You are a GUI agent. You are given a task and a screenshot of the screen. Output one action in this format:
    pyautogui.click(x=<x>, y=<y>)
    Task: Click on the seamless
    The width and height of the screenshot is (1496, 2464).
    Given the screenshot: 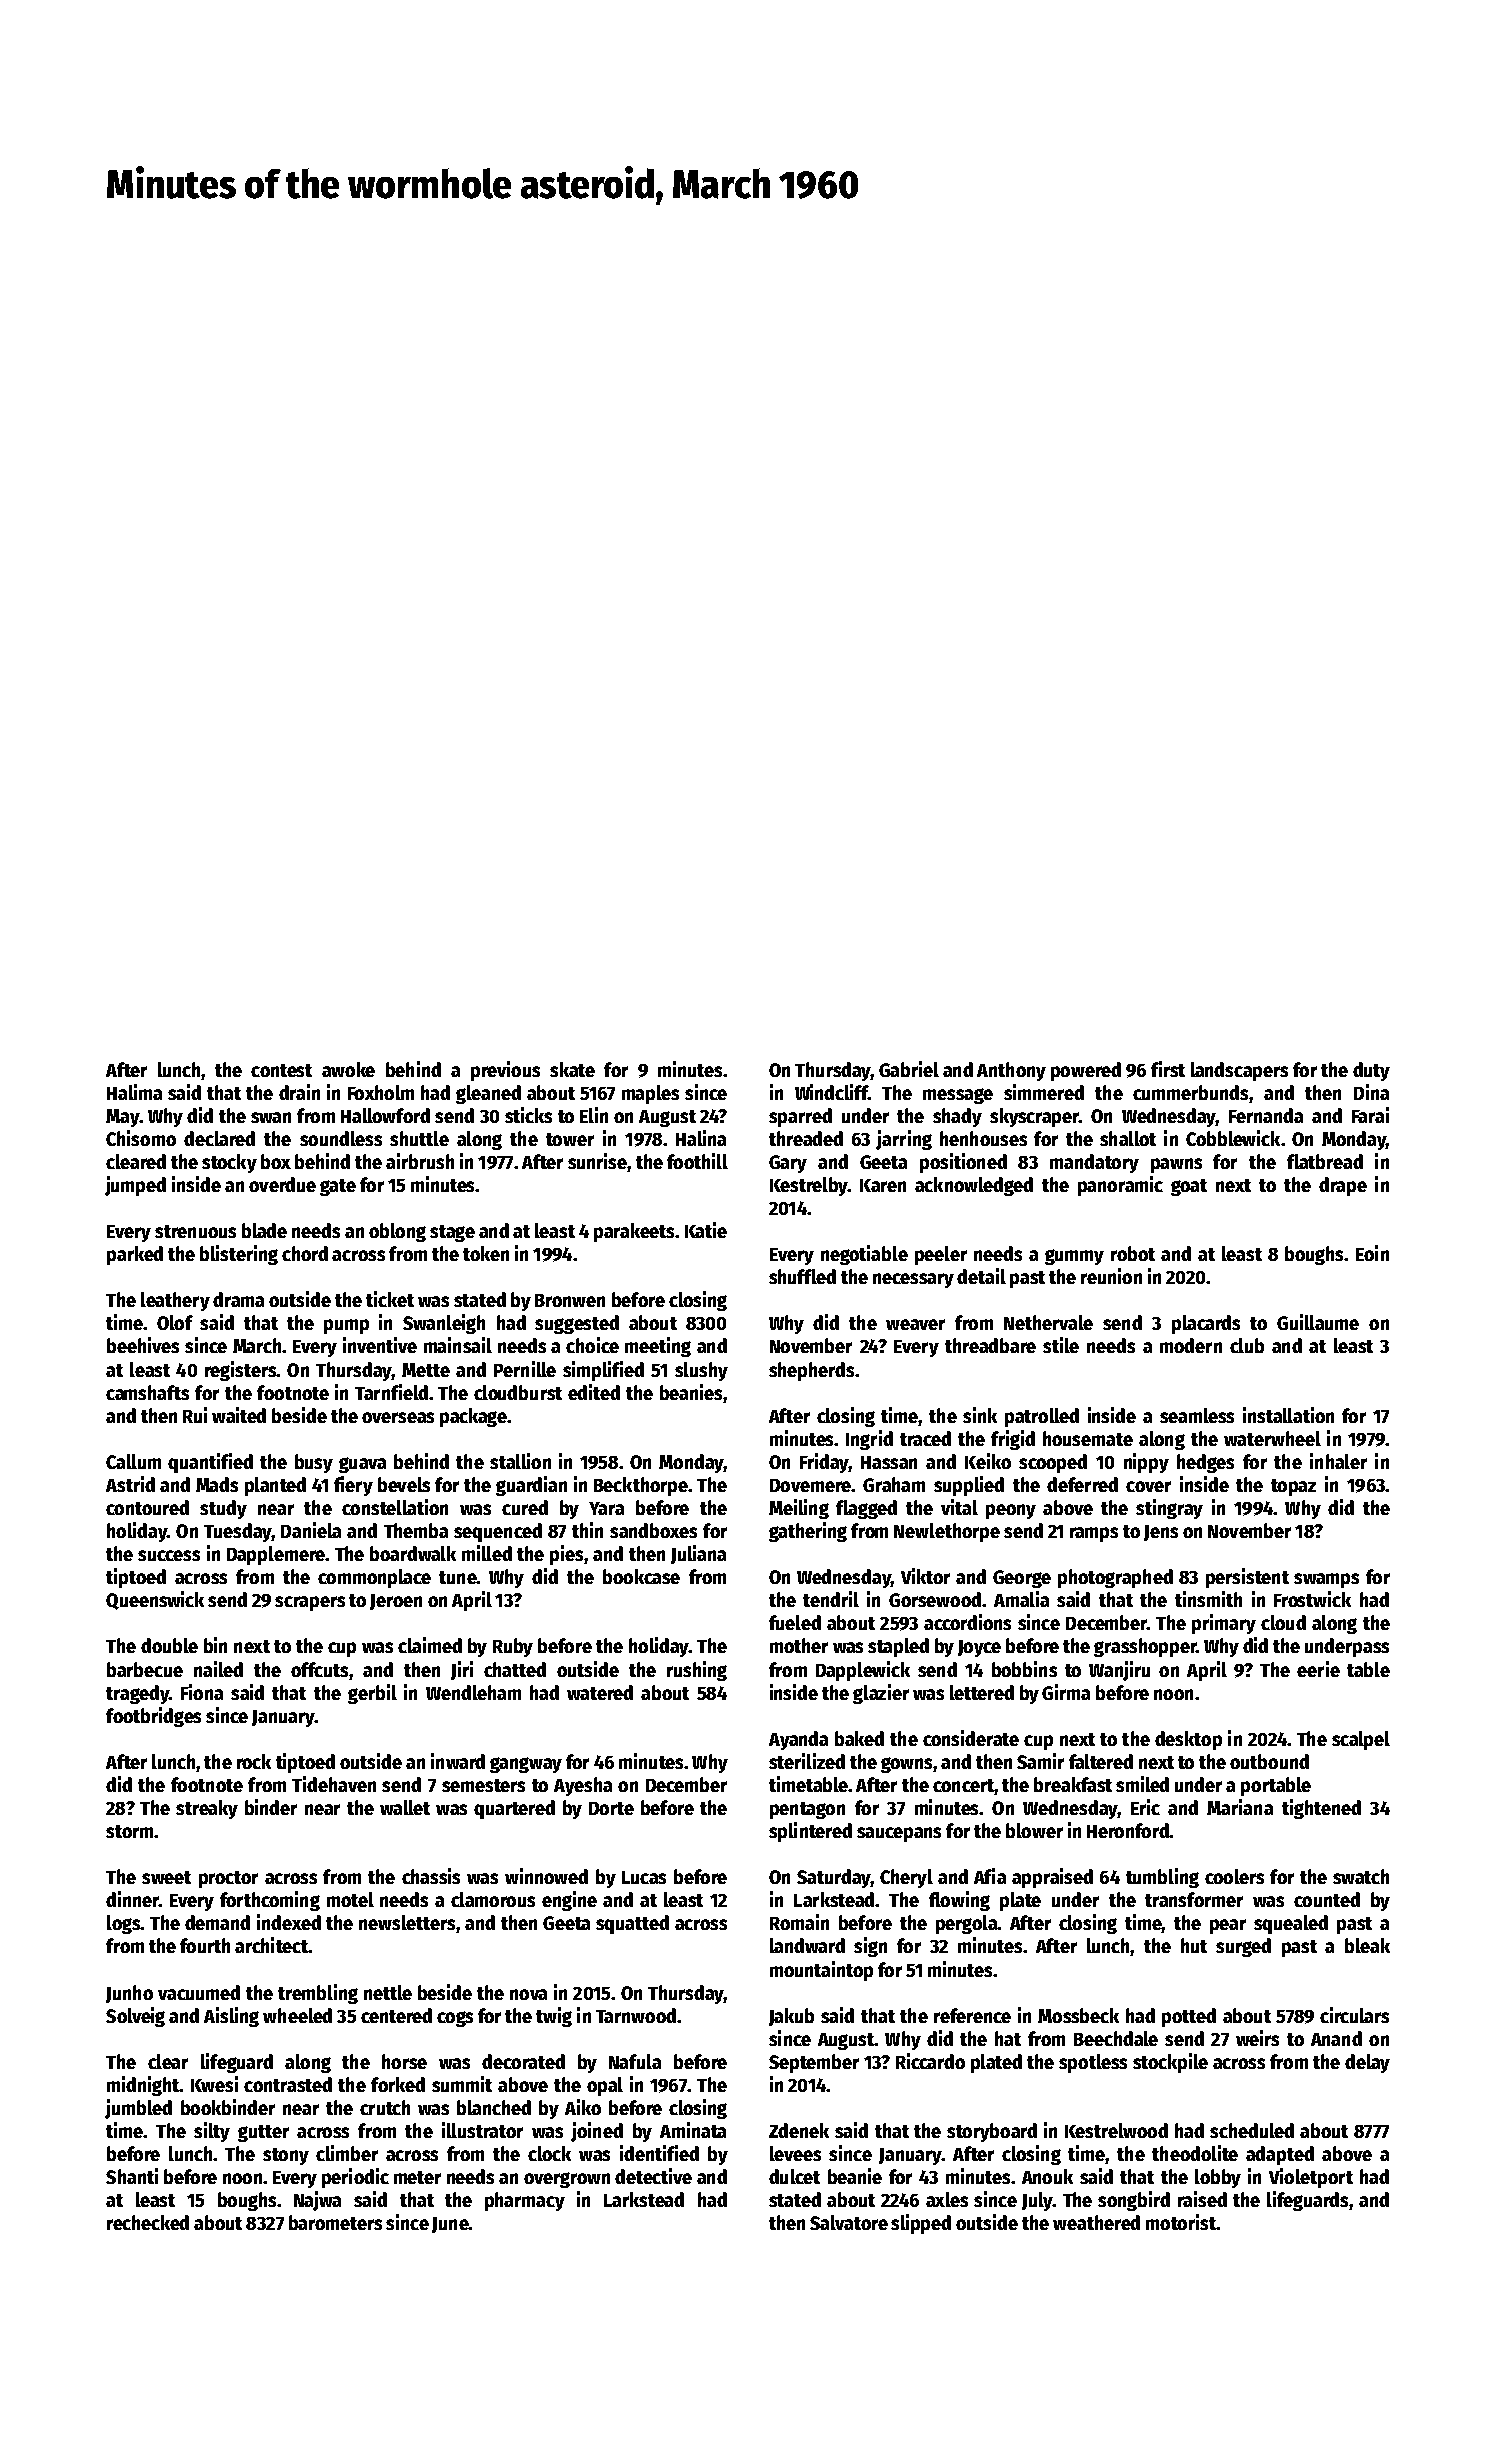 What is the action you would take?
    pyautogui.click(x=1197, y=1415)
